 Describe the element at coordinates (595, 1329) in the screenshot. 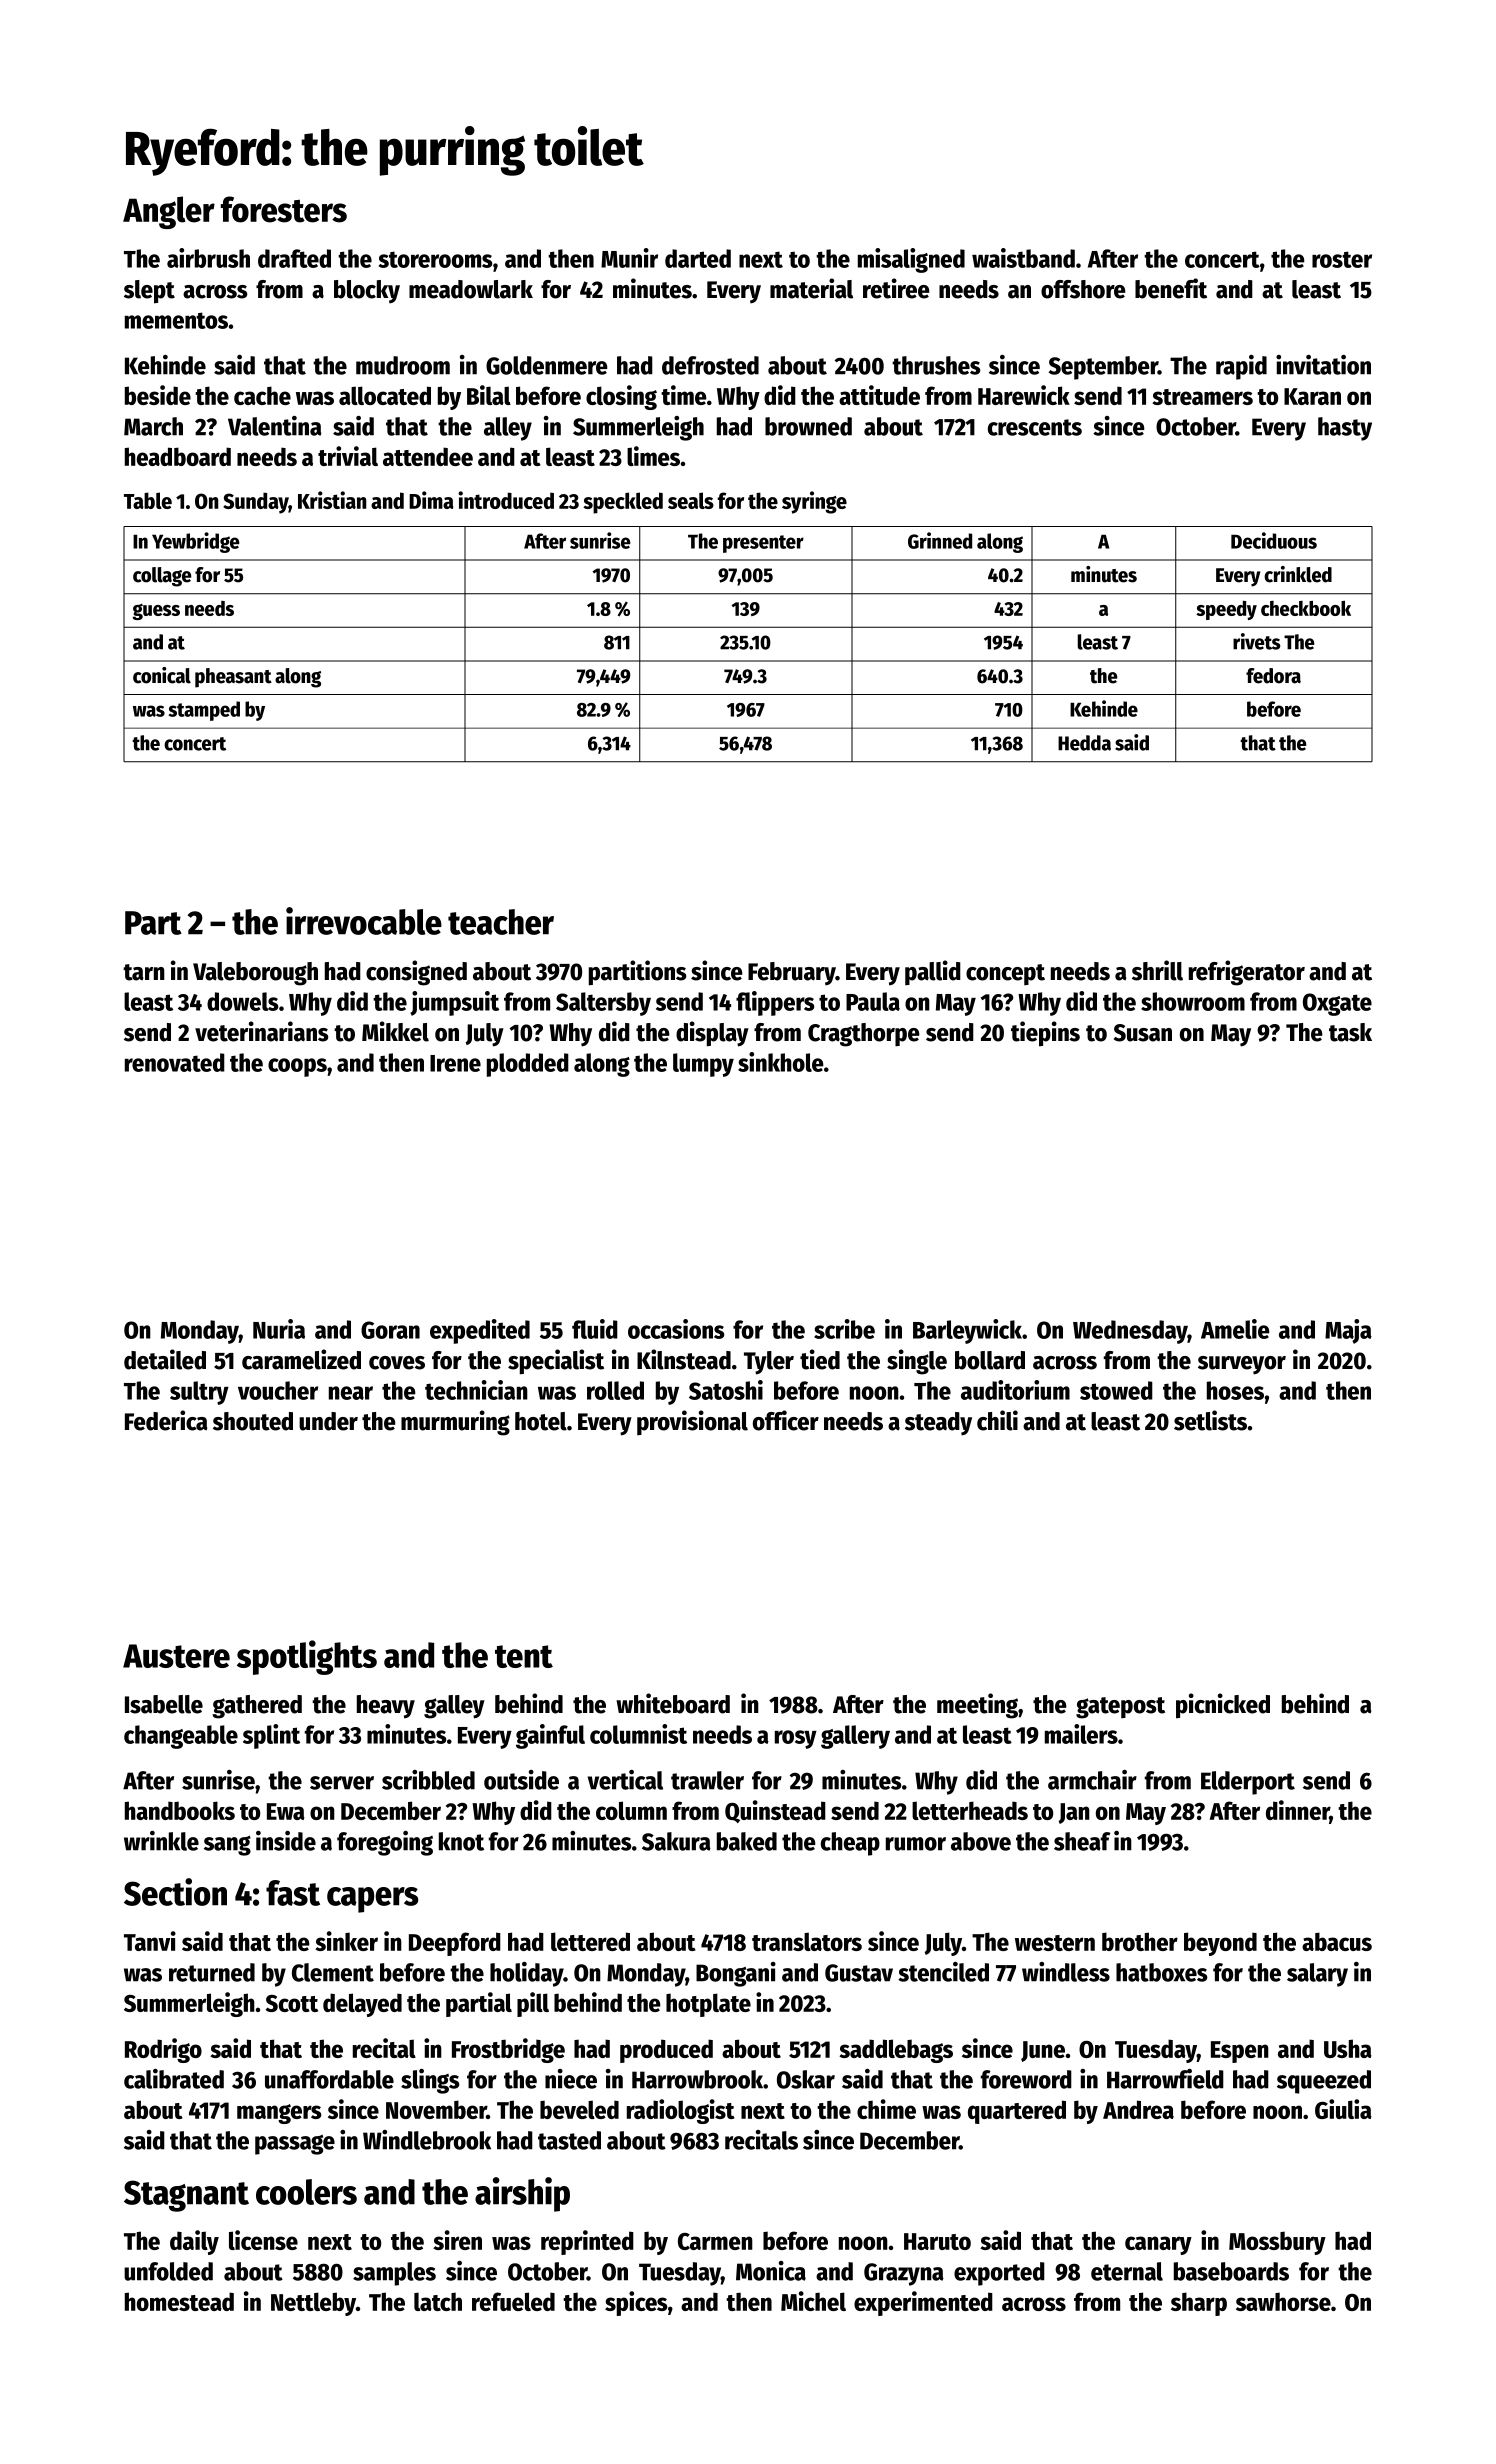

I see `fluid` at that location.
